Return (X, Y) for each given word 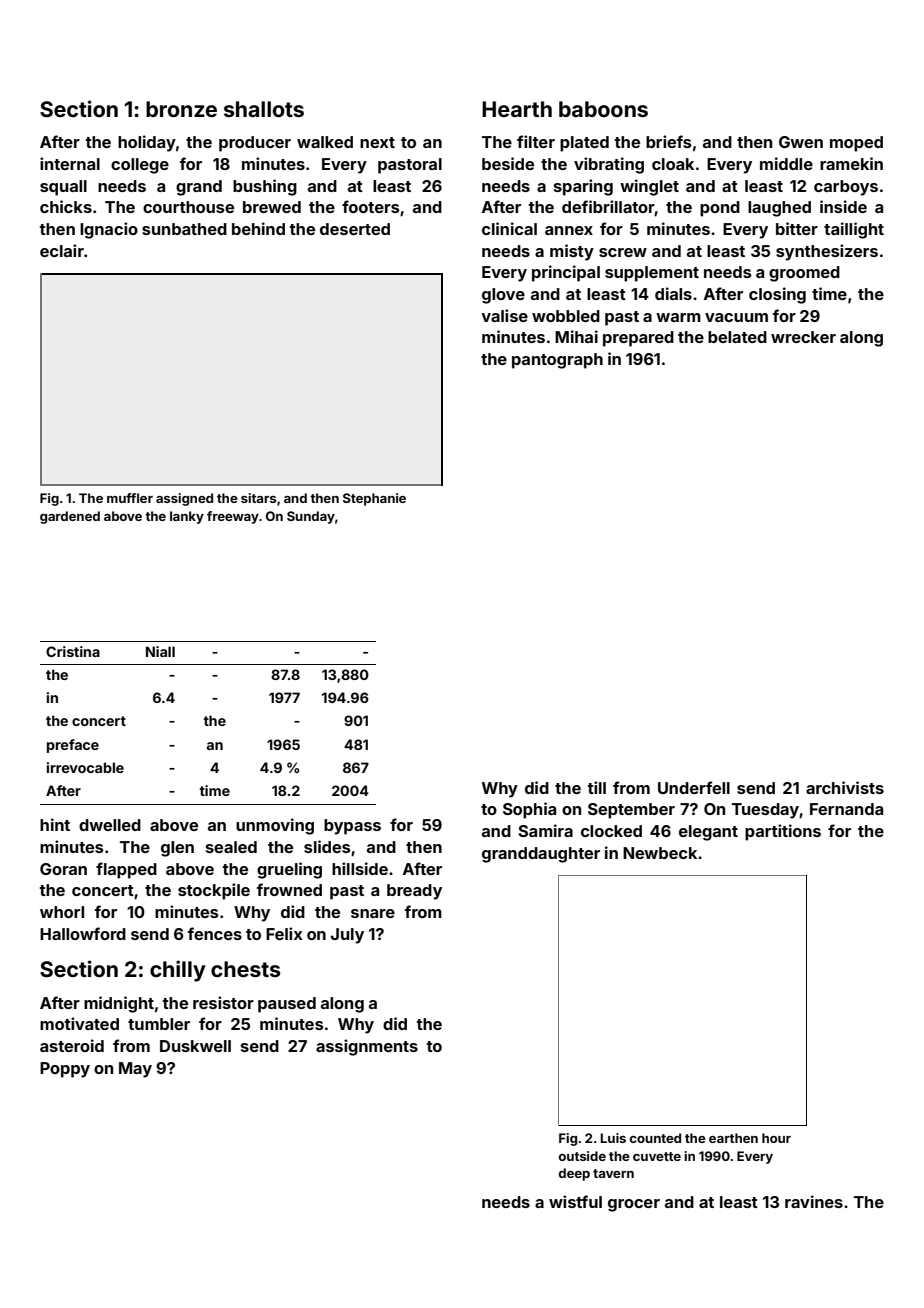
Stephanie (374, 499)
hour (776, 1138)
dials (673, 293)
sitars (258, 498)
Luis (613, 1138)
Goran (63, 869)
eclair (62, 250)
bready (414, 892)
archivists (845, 787)
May (135, 1070)
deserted (355, 229)
